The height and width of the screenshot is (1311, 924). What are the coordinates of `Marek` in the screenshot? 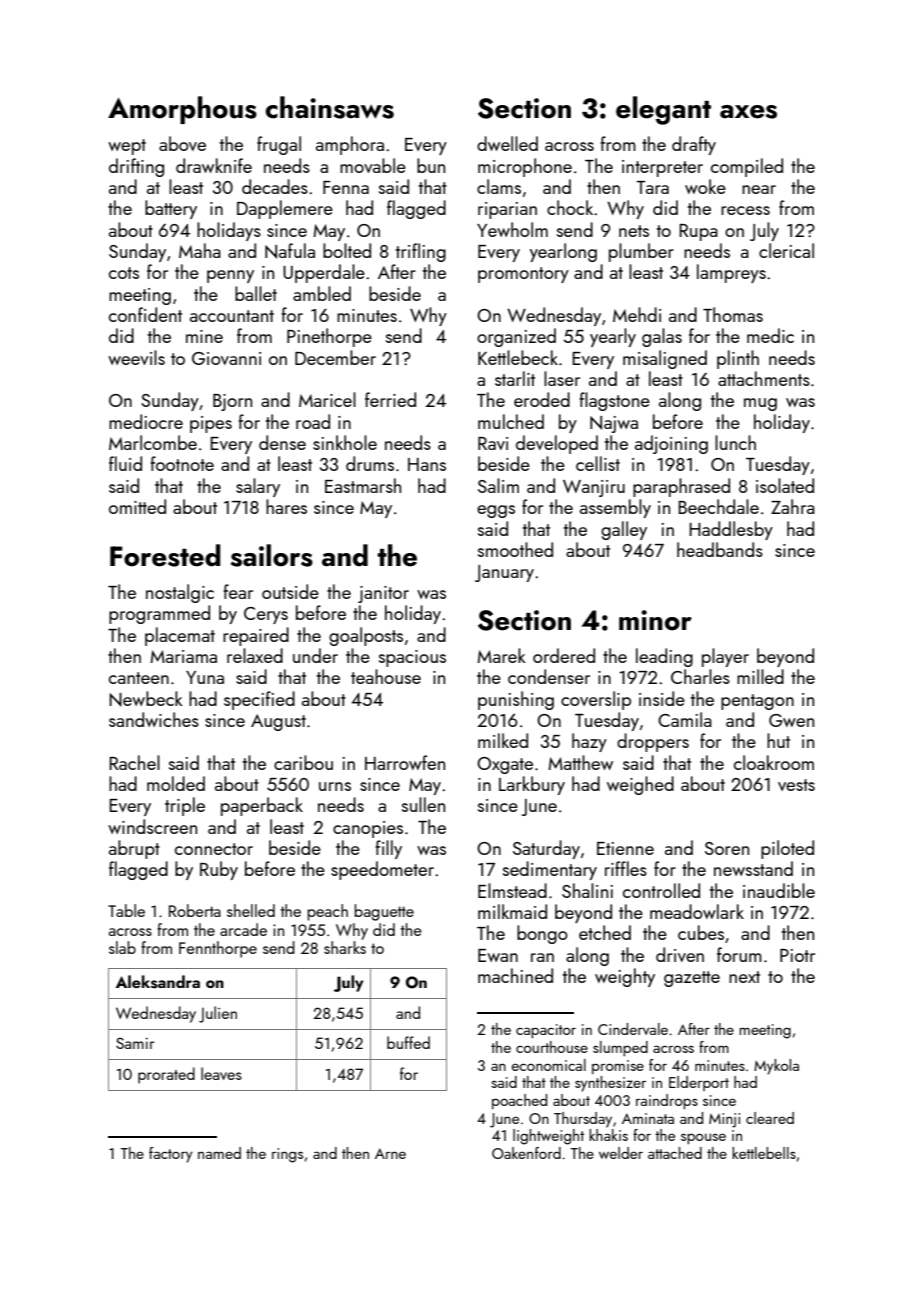 It's located at (501, 655).
